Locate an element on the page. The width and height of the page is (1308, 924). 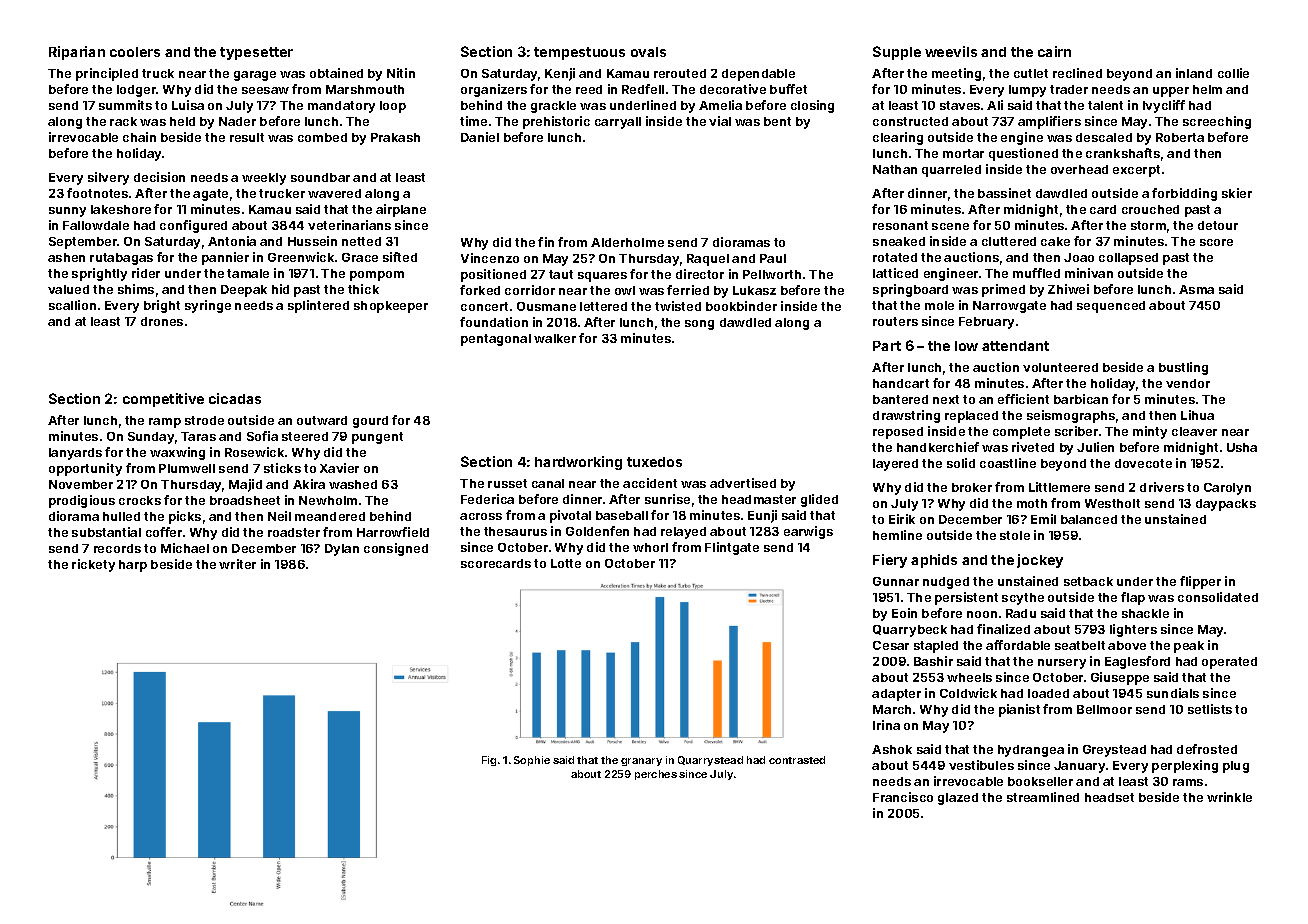
Nitin is located at coordinates (401, 73).
